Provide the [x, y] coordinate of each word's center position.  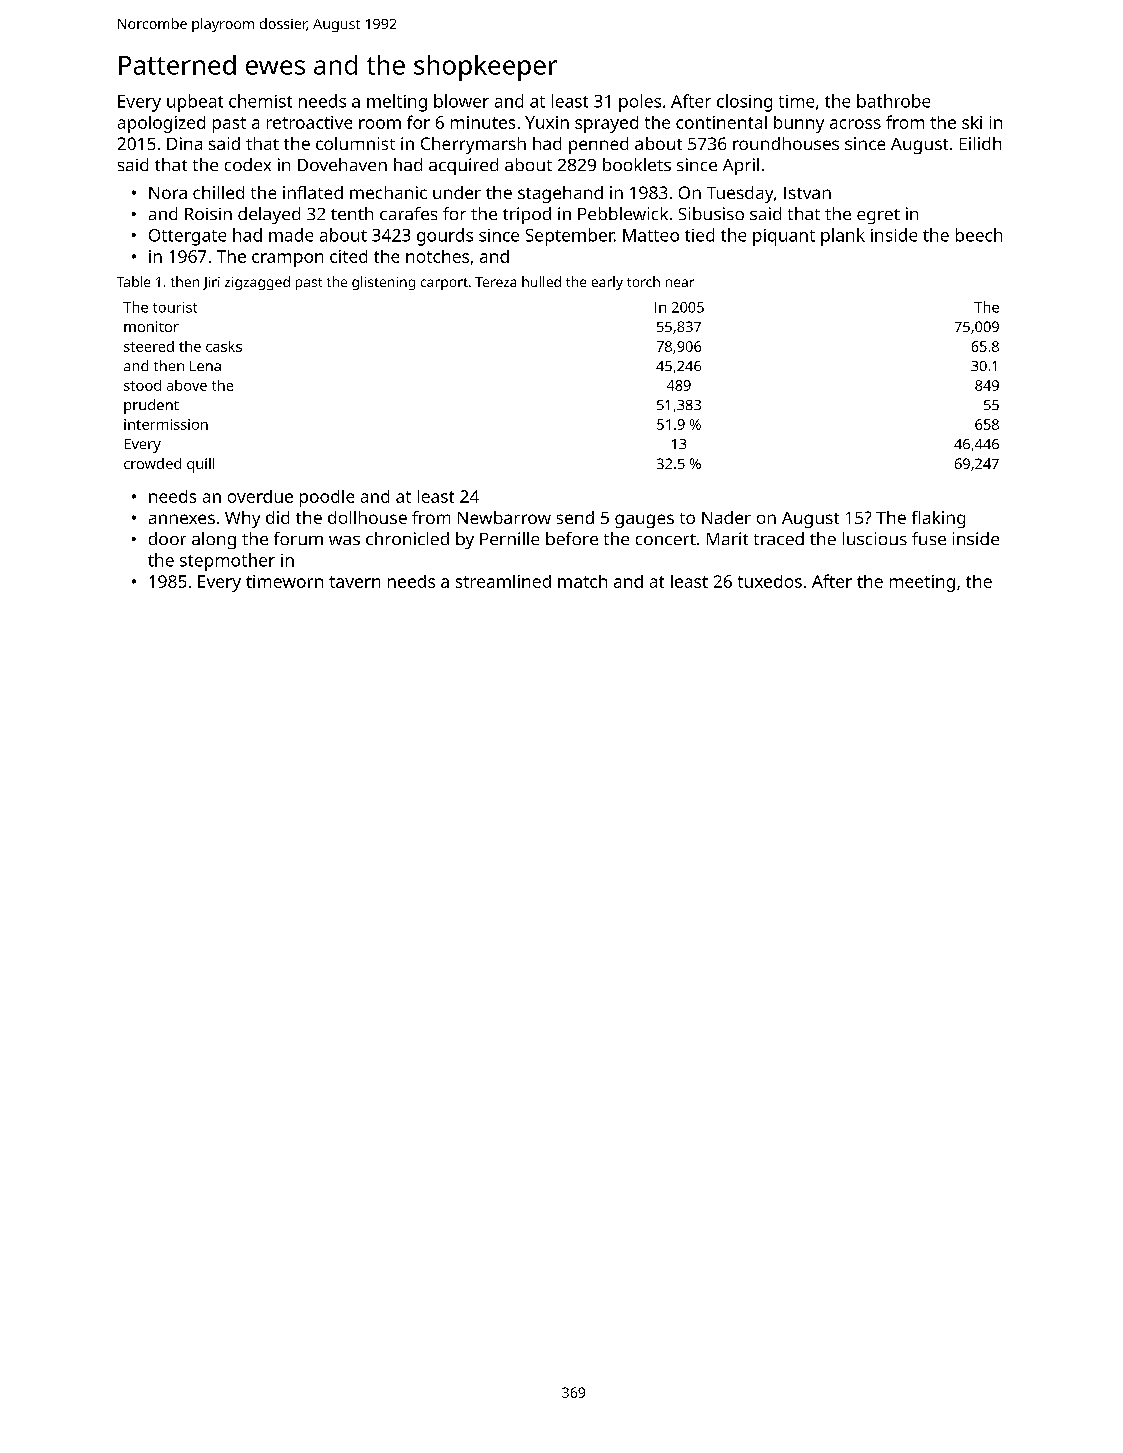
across [855, 124]
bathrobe [893, 101]
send [575, 517]
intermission [166, 424]
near [680, 283]
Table [133, 281]
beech [979, 235]
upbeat [195, 103]
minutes [483, 122]
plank [843, 237]
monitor [151, 326]
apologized [161, 124]
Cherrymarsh [473, 145]
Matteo [651, 235]
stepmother [227, 562]
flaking [938, 519]
